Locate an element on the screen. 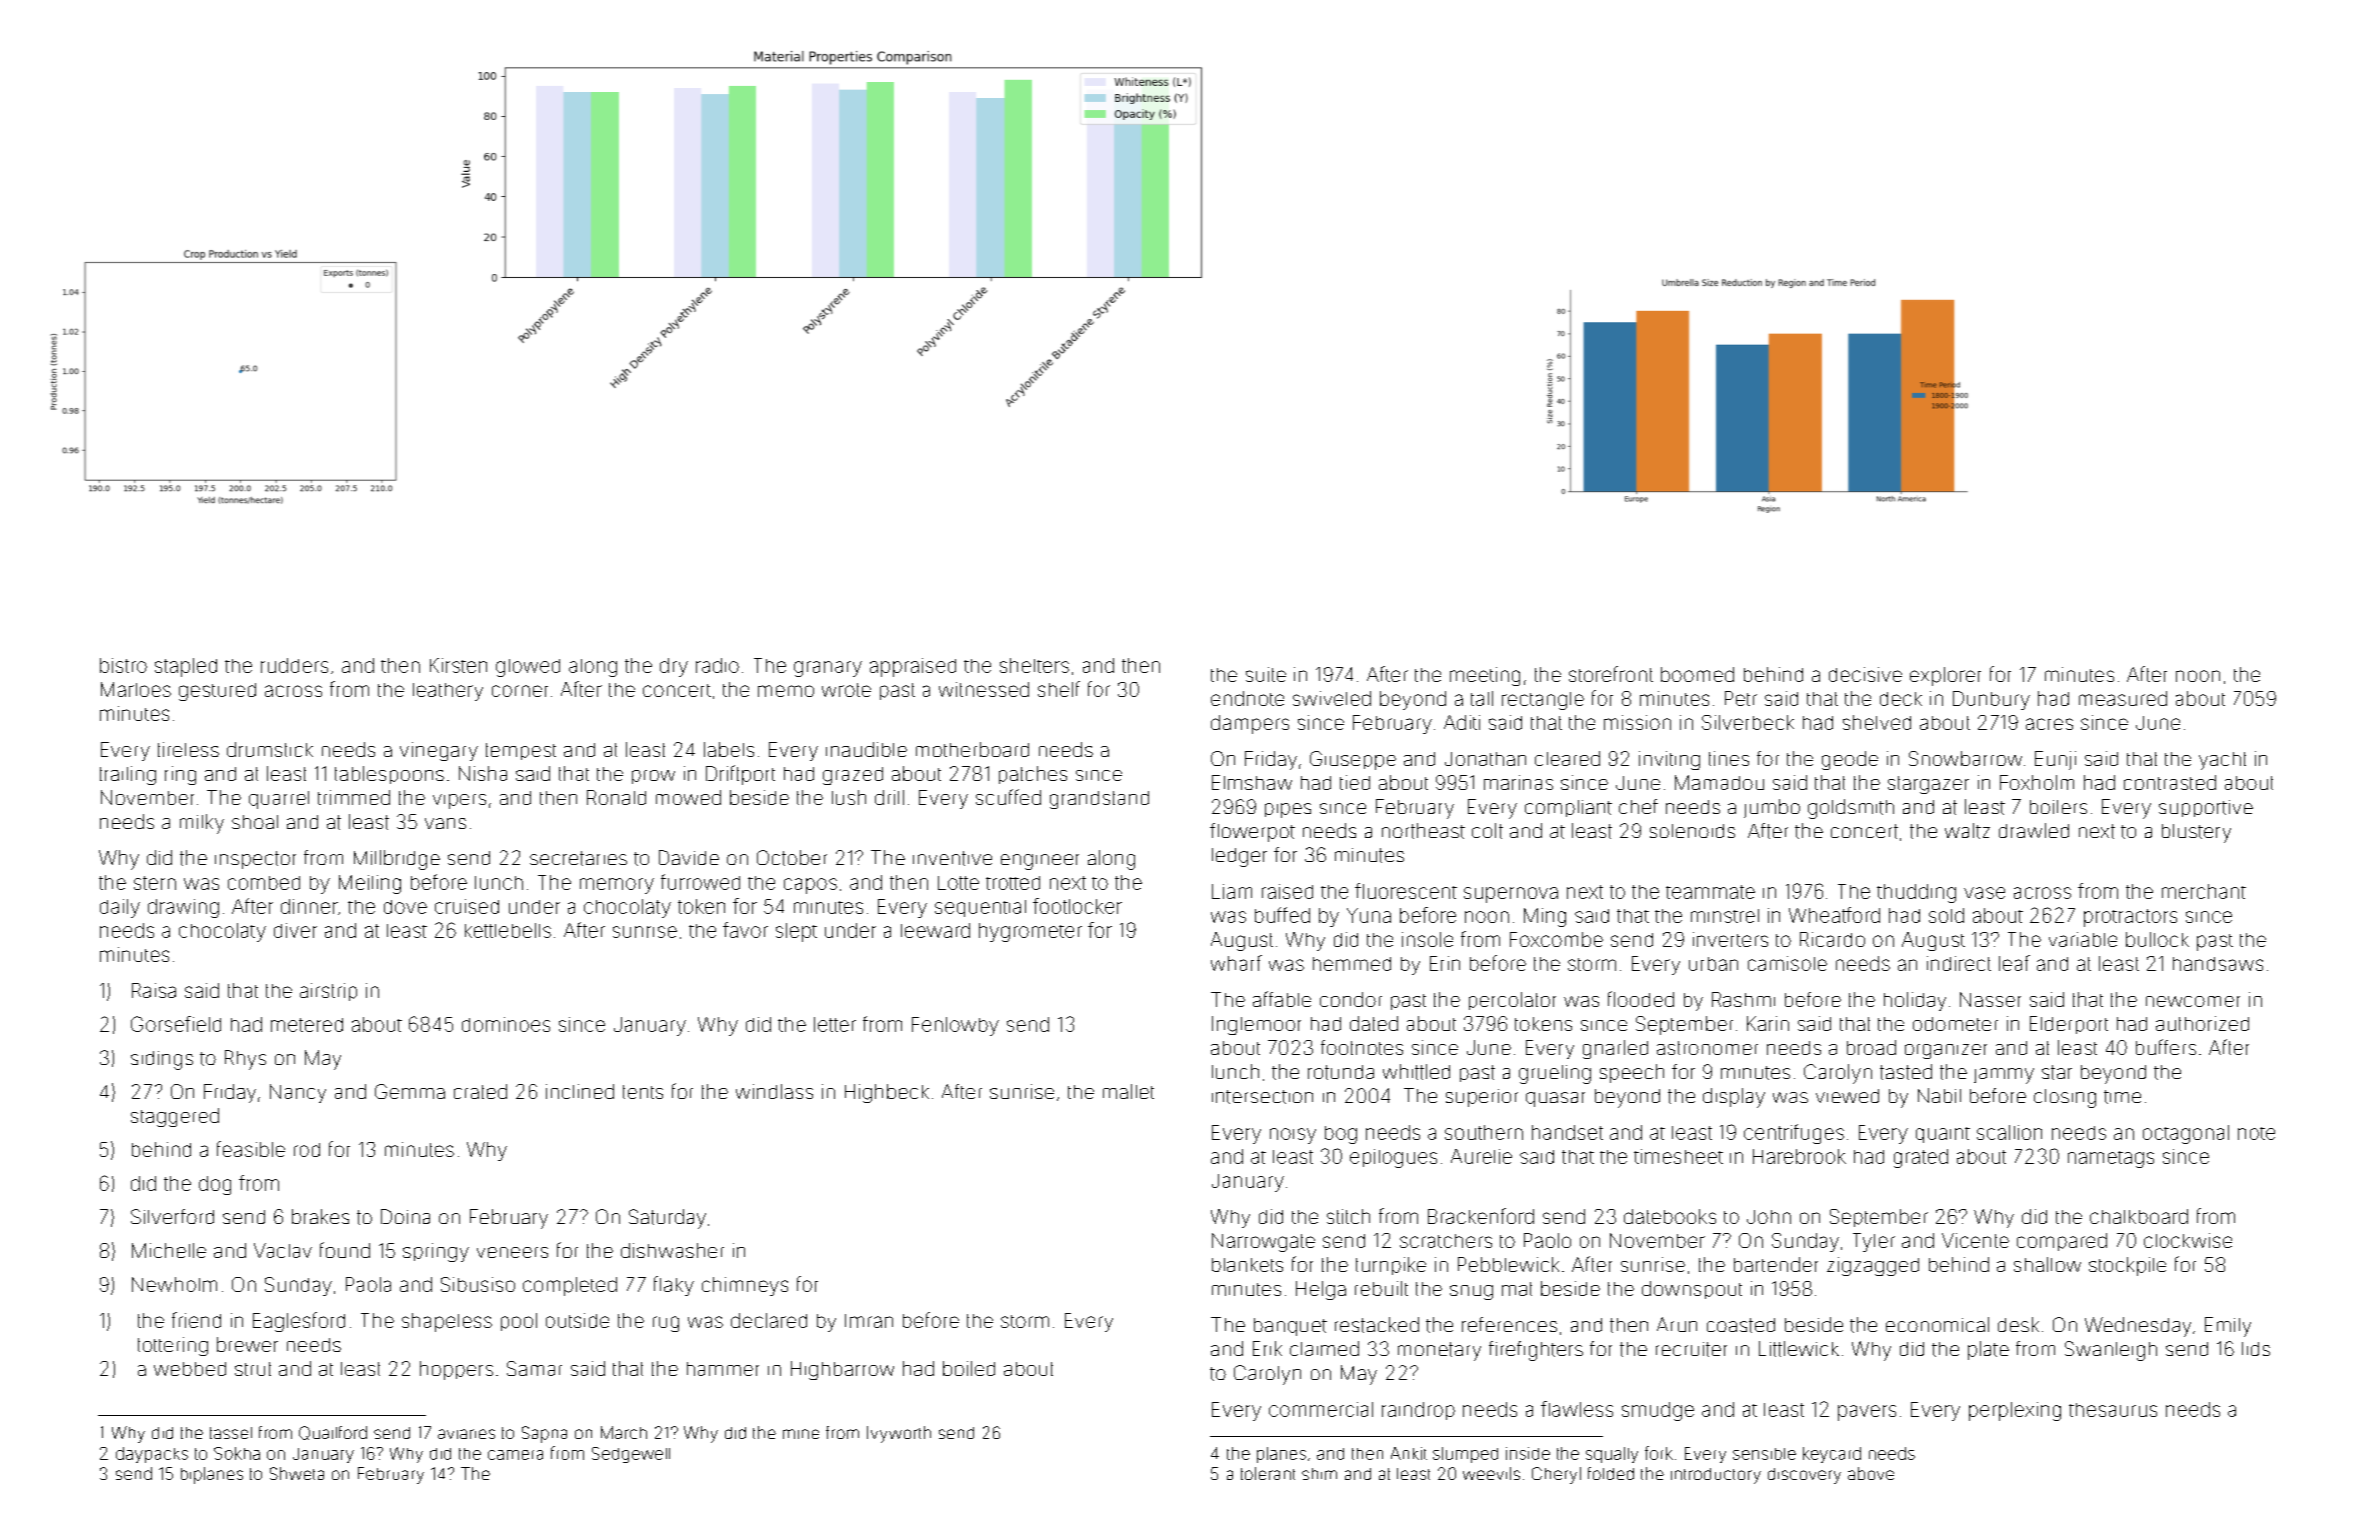 This screenshot has height=1540, width=2380. urban is located at coordinates (1713, 964).
